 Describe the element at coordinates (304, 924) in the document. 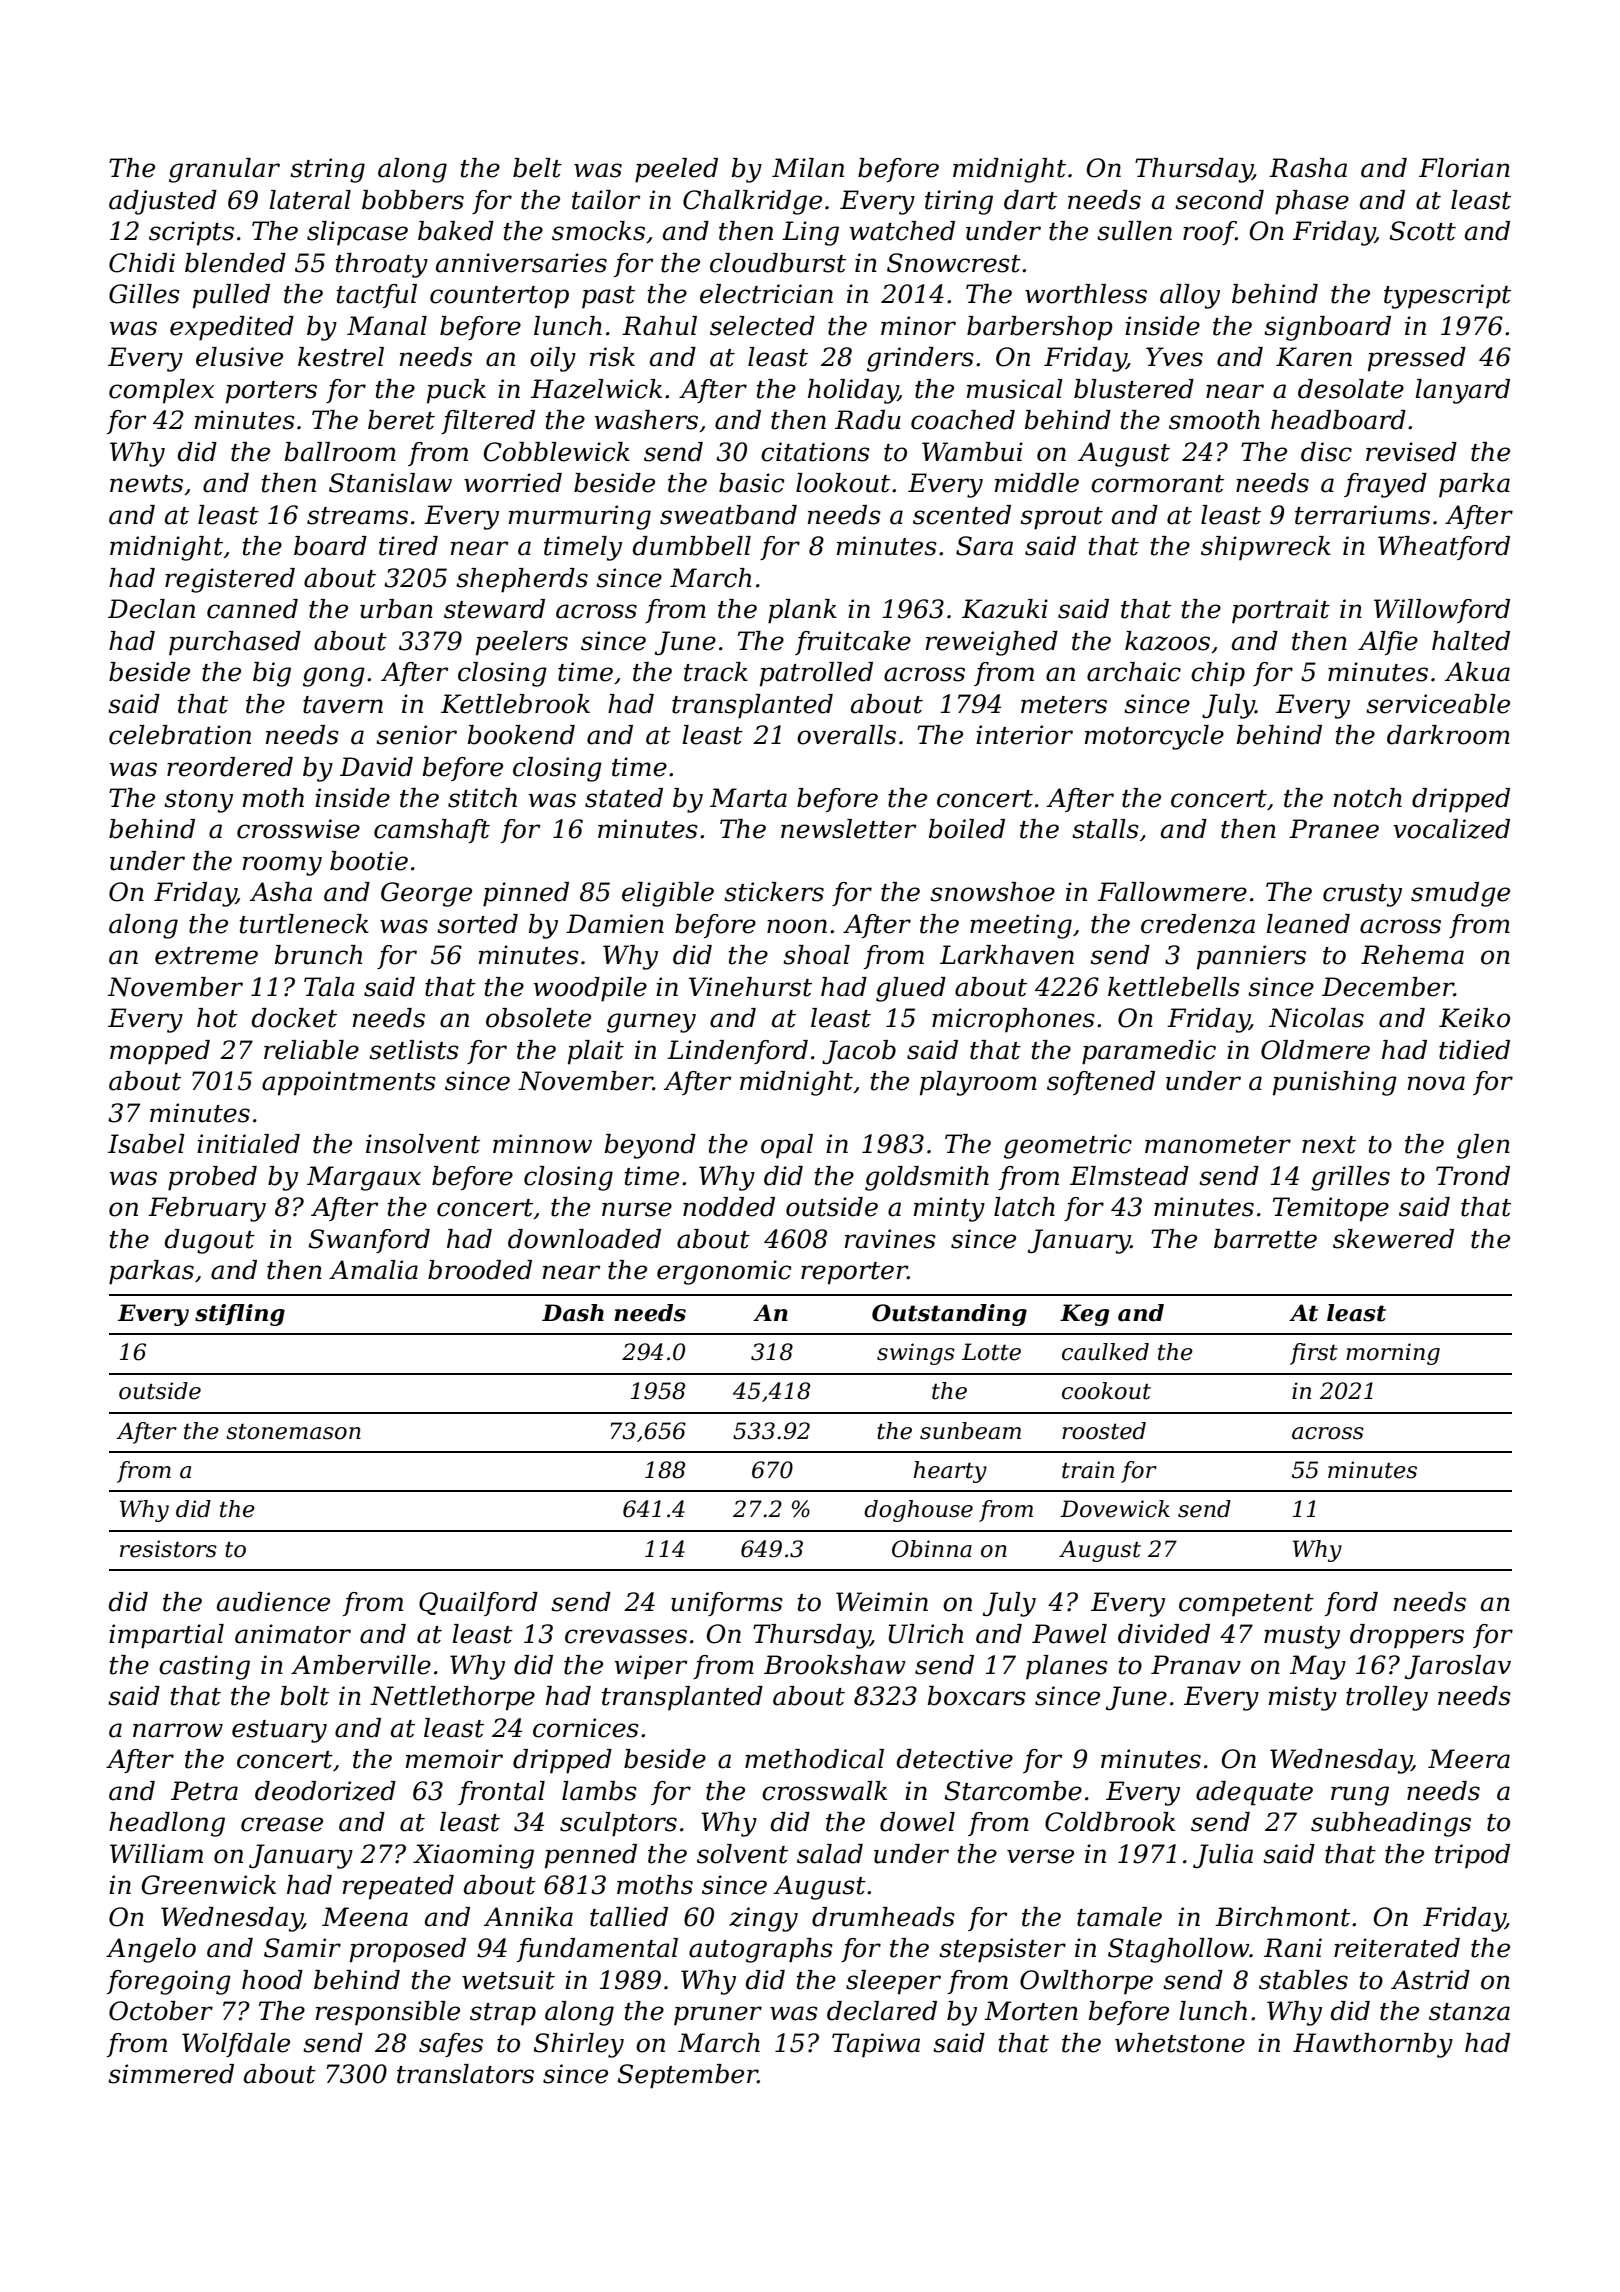

I see `turtleneck` at that location.
